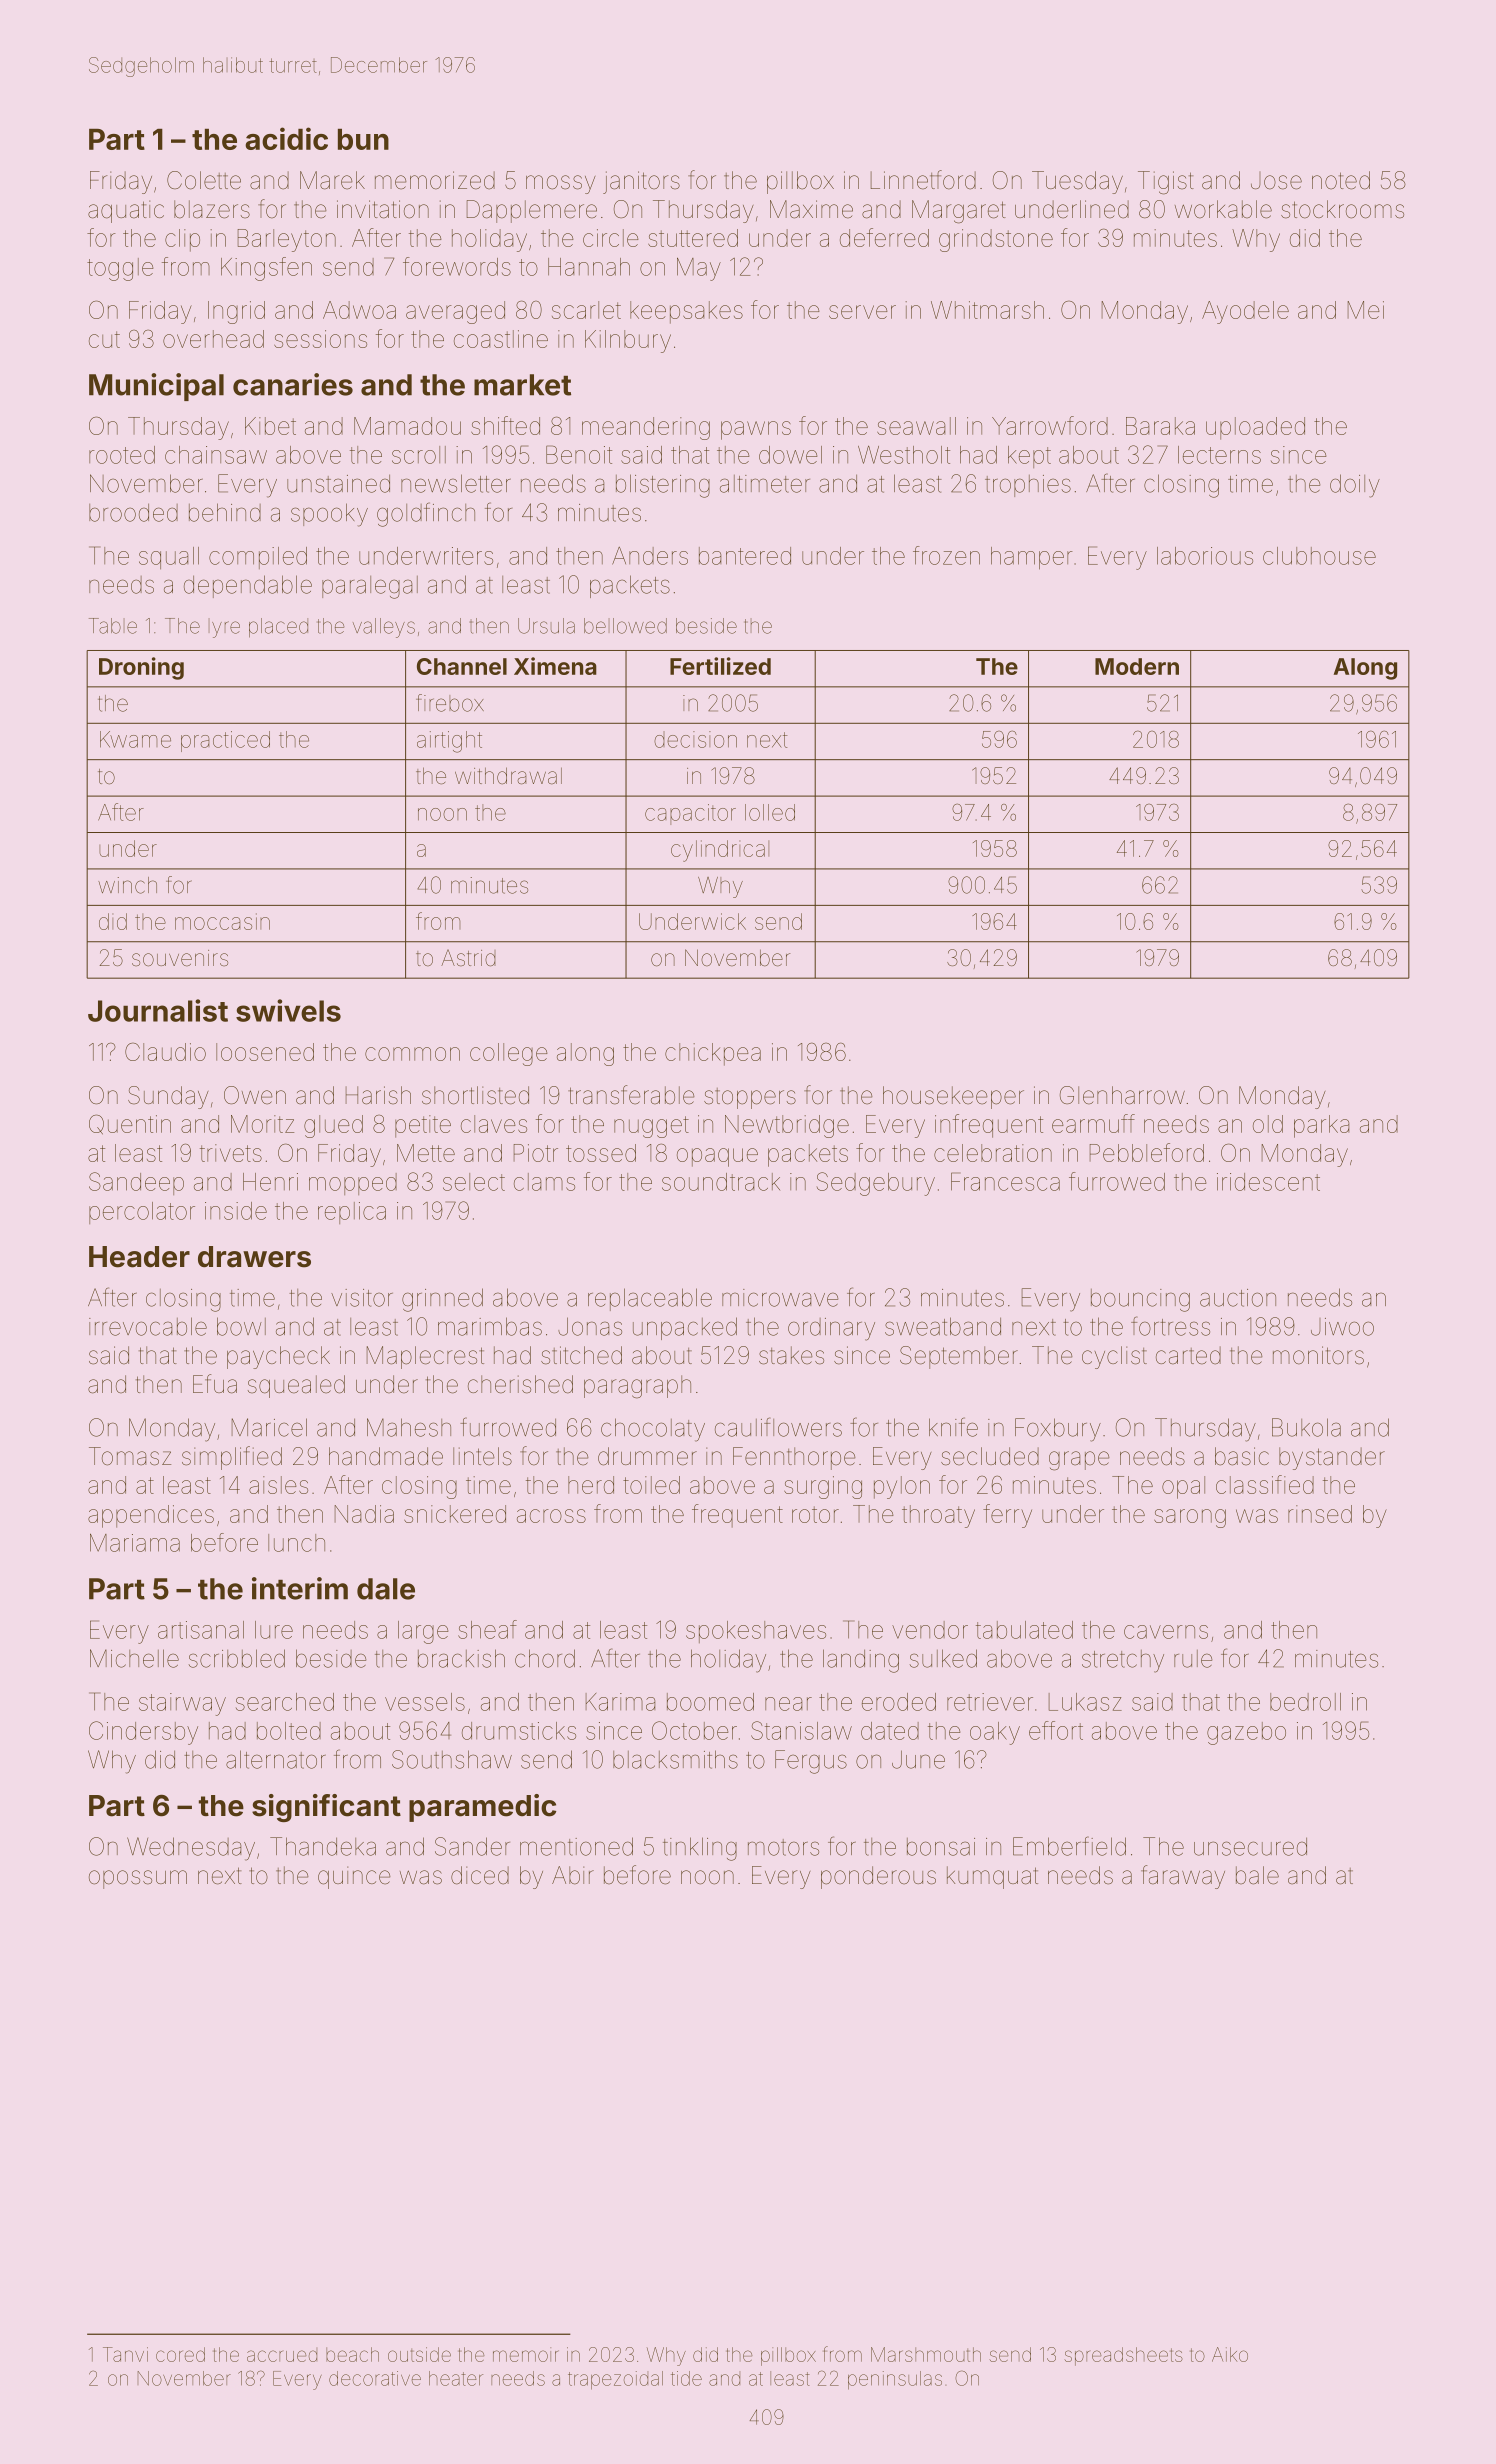  I want to click on carted, so click(1188, 1355).
